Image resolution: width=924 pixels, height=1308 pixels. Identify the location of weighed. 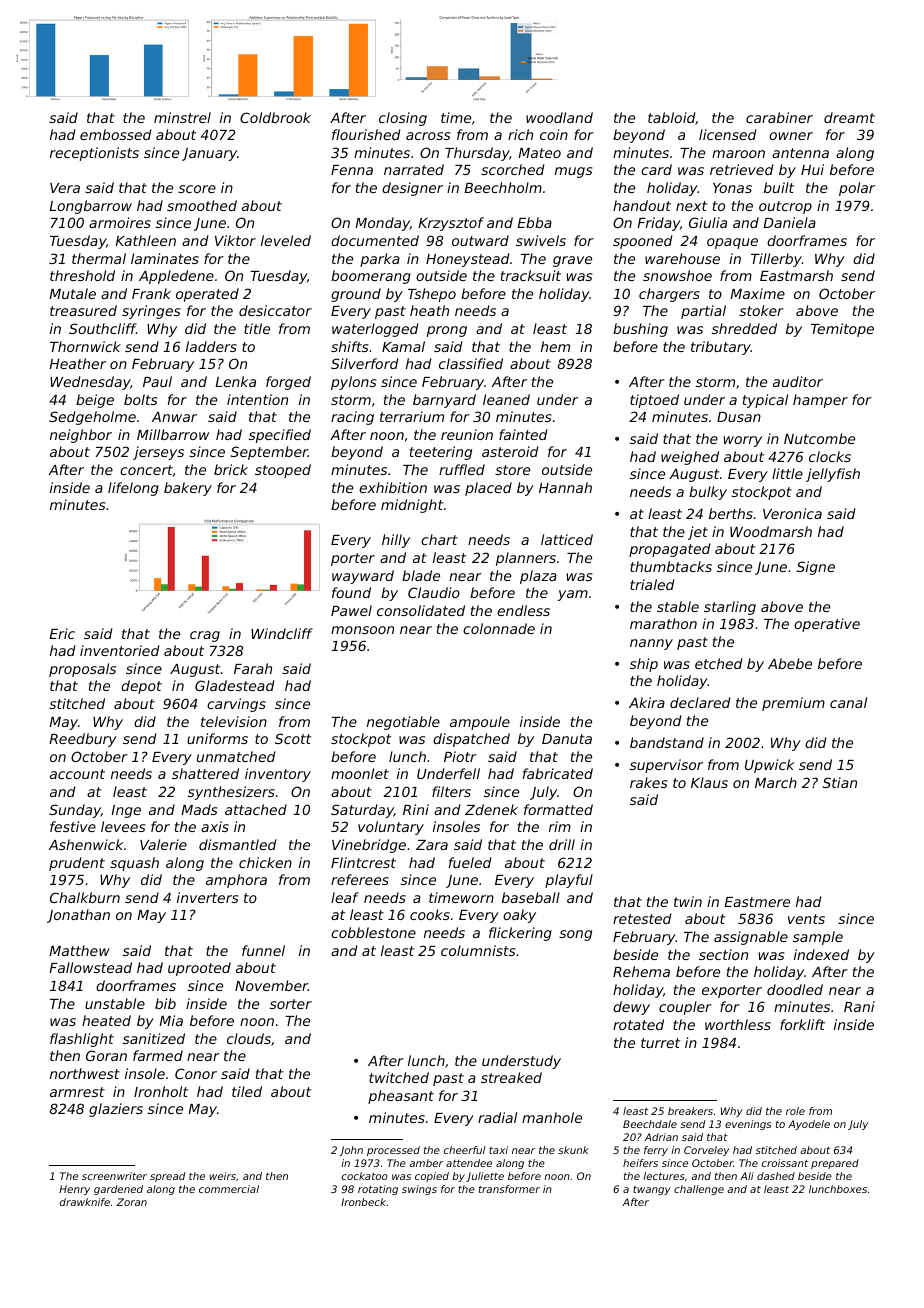
(690, 458).
